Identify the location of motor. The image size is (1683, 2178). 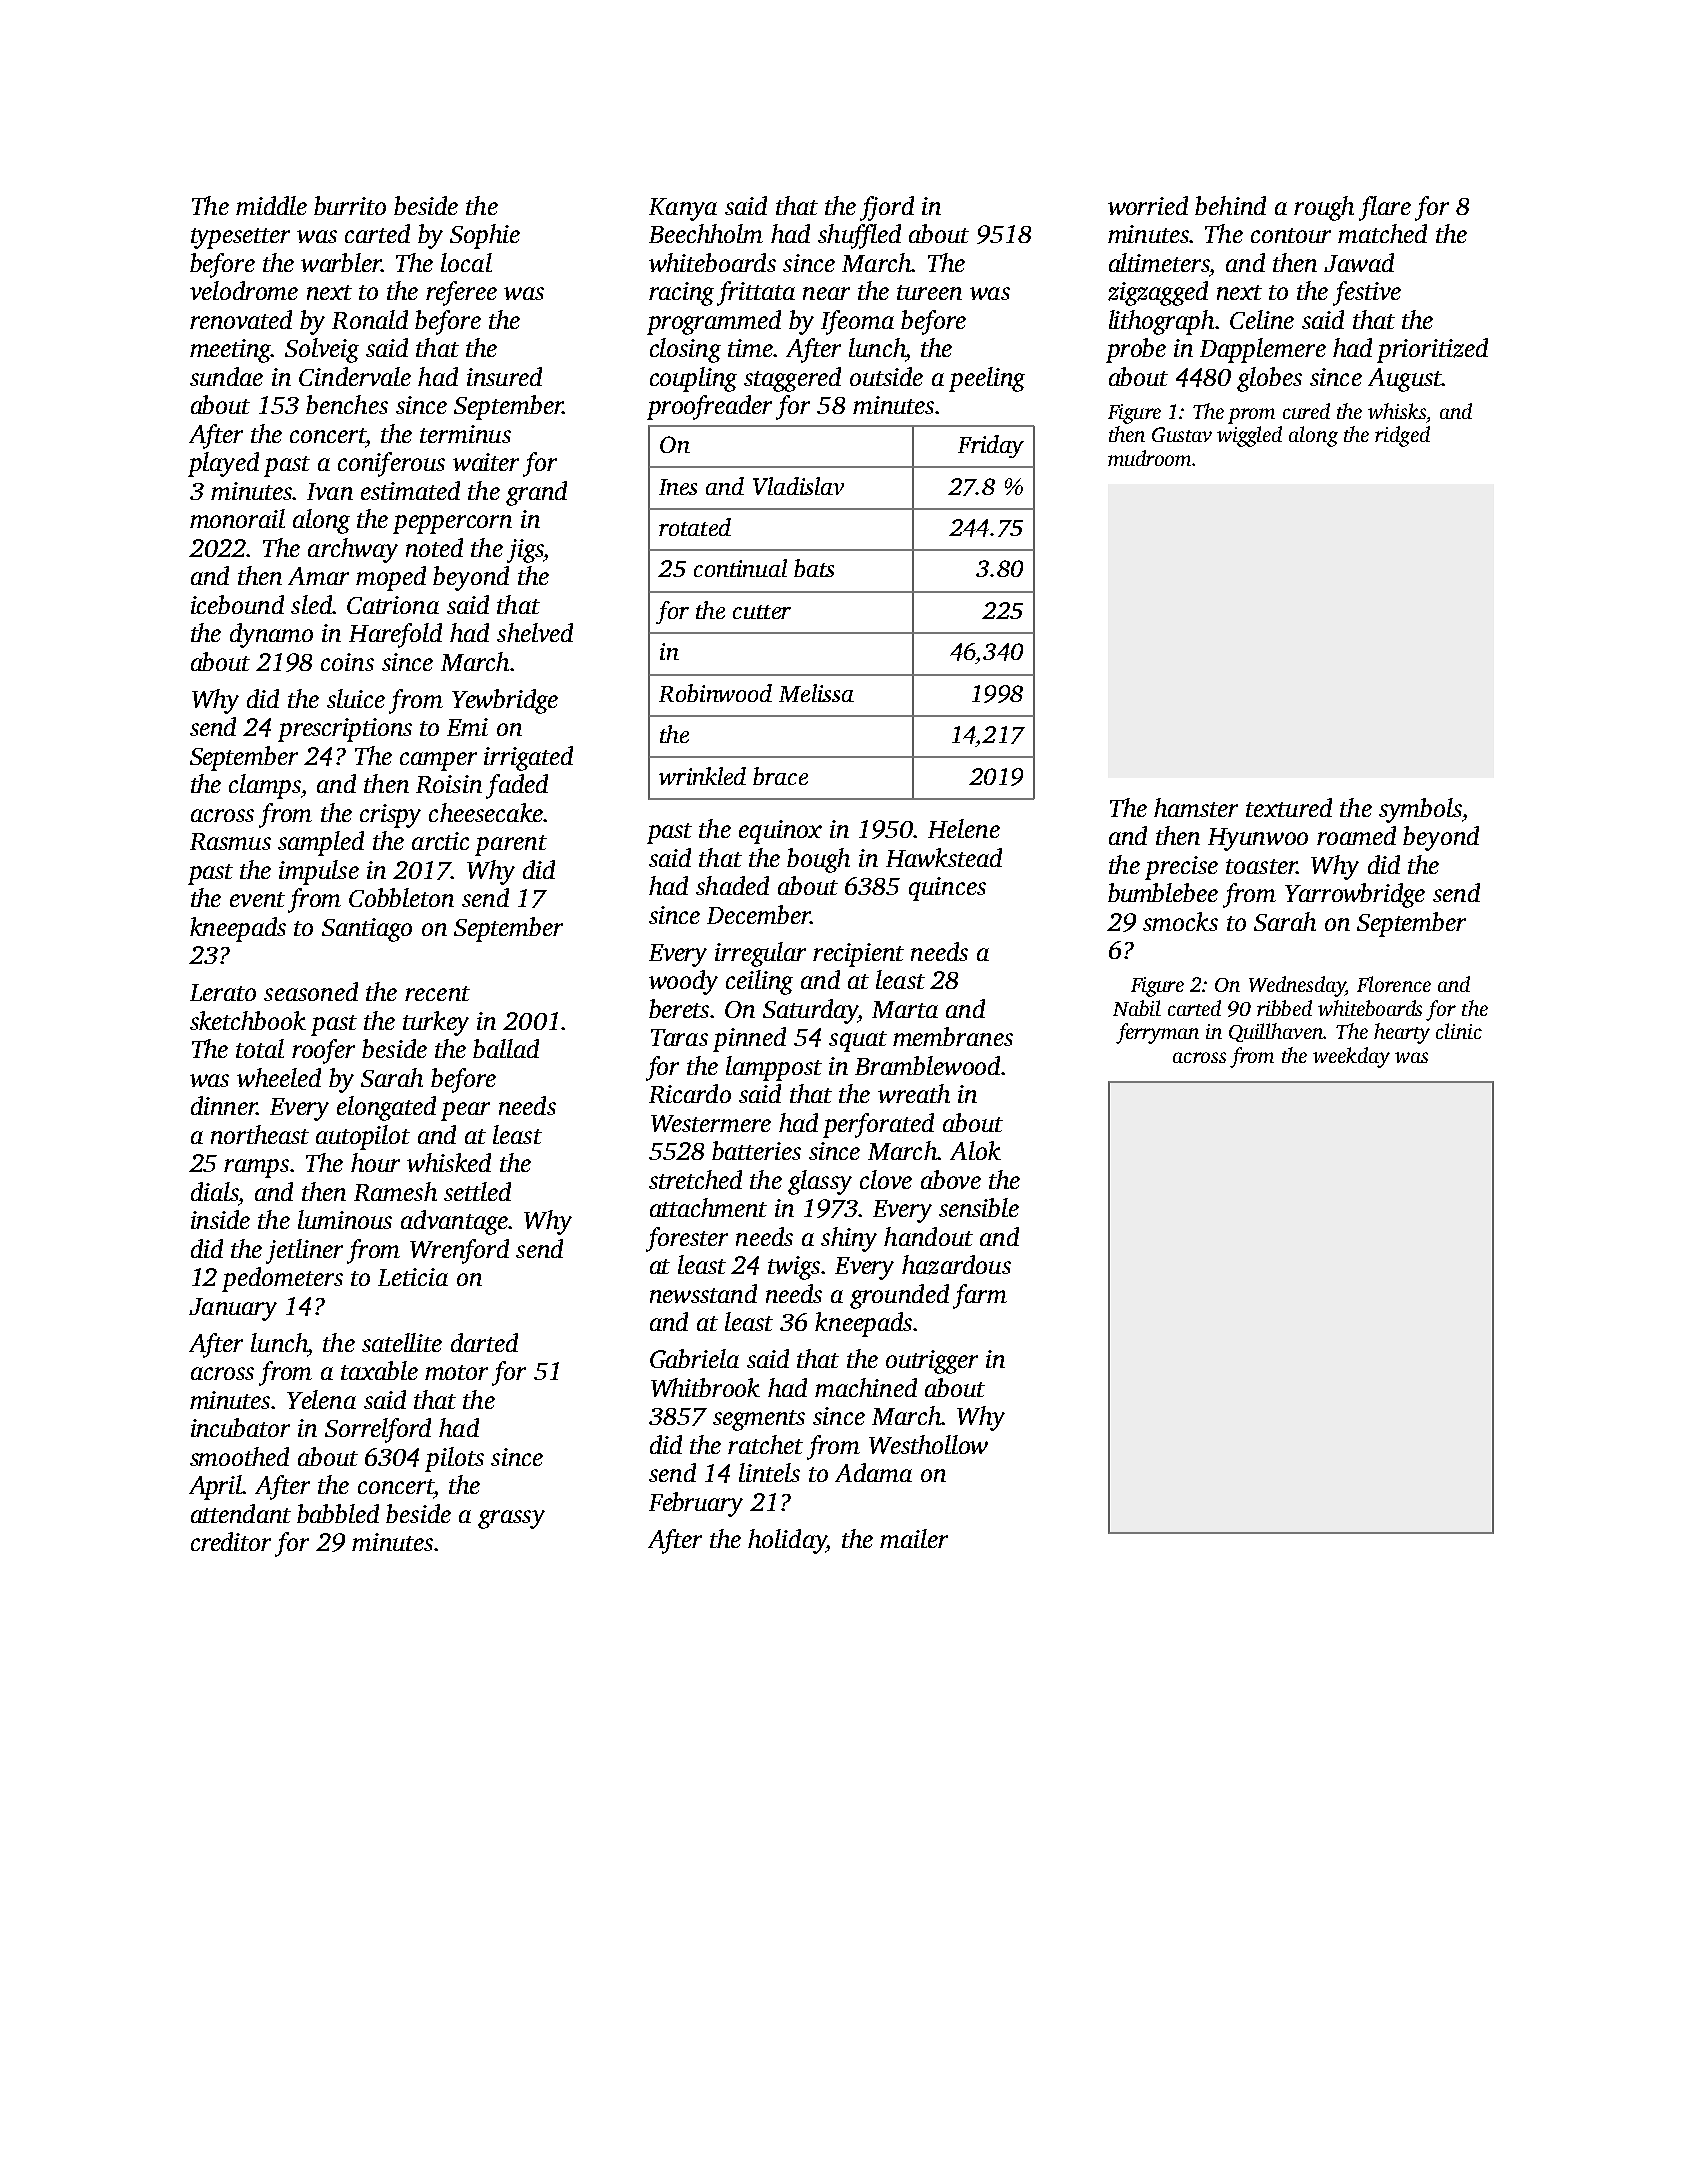
(456, 1372).
